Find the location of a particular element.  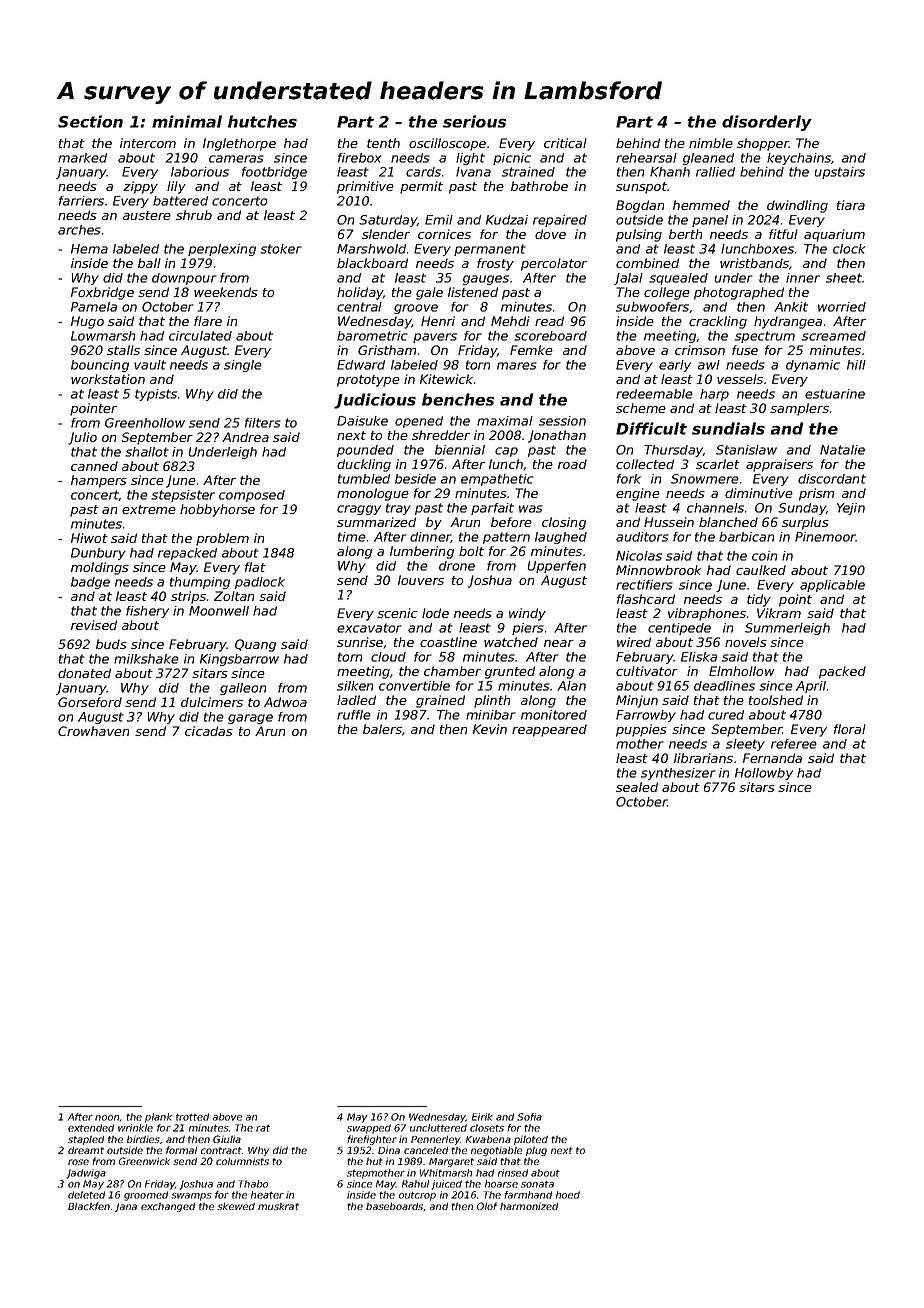

balers is located at coordinates (382, 729).
